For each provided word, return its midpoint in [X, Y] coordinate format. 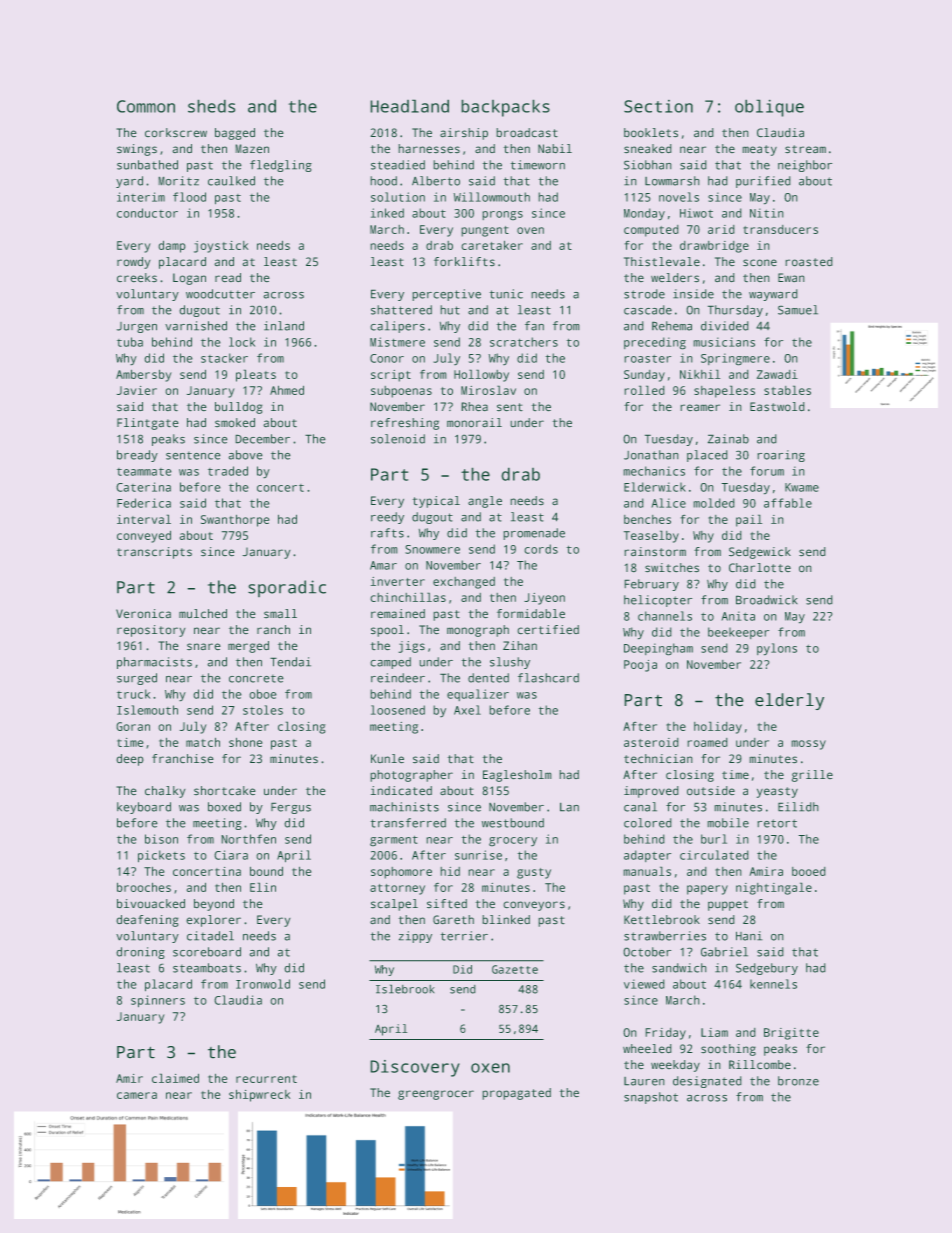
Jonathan [651, 455]
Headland [410, 106]
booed [808, 871]
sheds [211, 106]
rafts [387, 533]
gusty [534, 873]
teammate [144, 472]
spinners [158, 1001]
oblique [769, 108]
